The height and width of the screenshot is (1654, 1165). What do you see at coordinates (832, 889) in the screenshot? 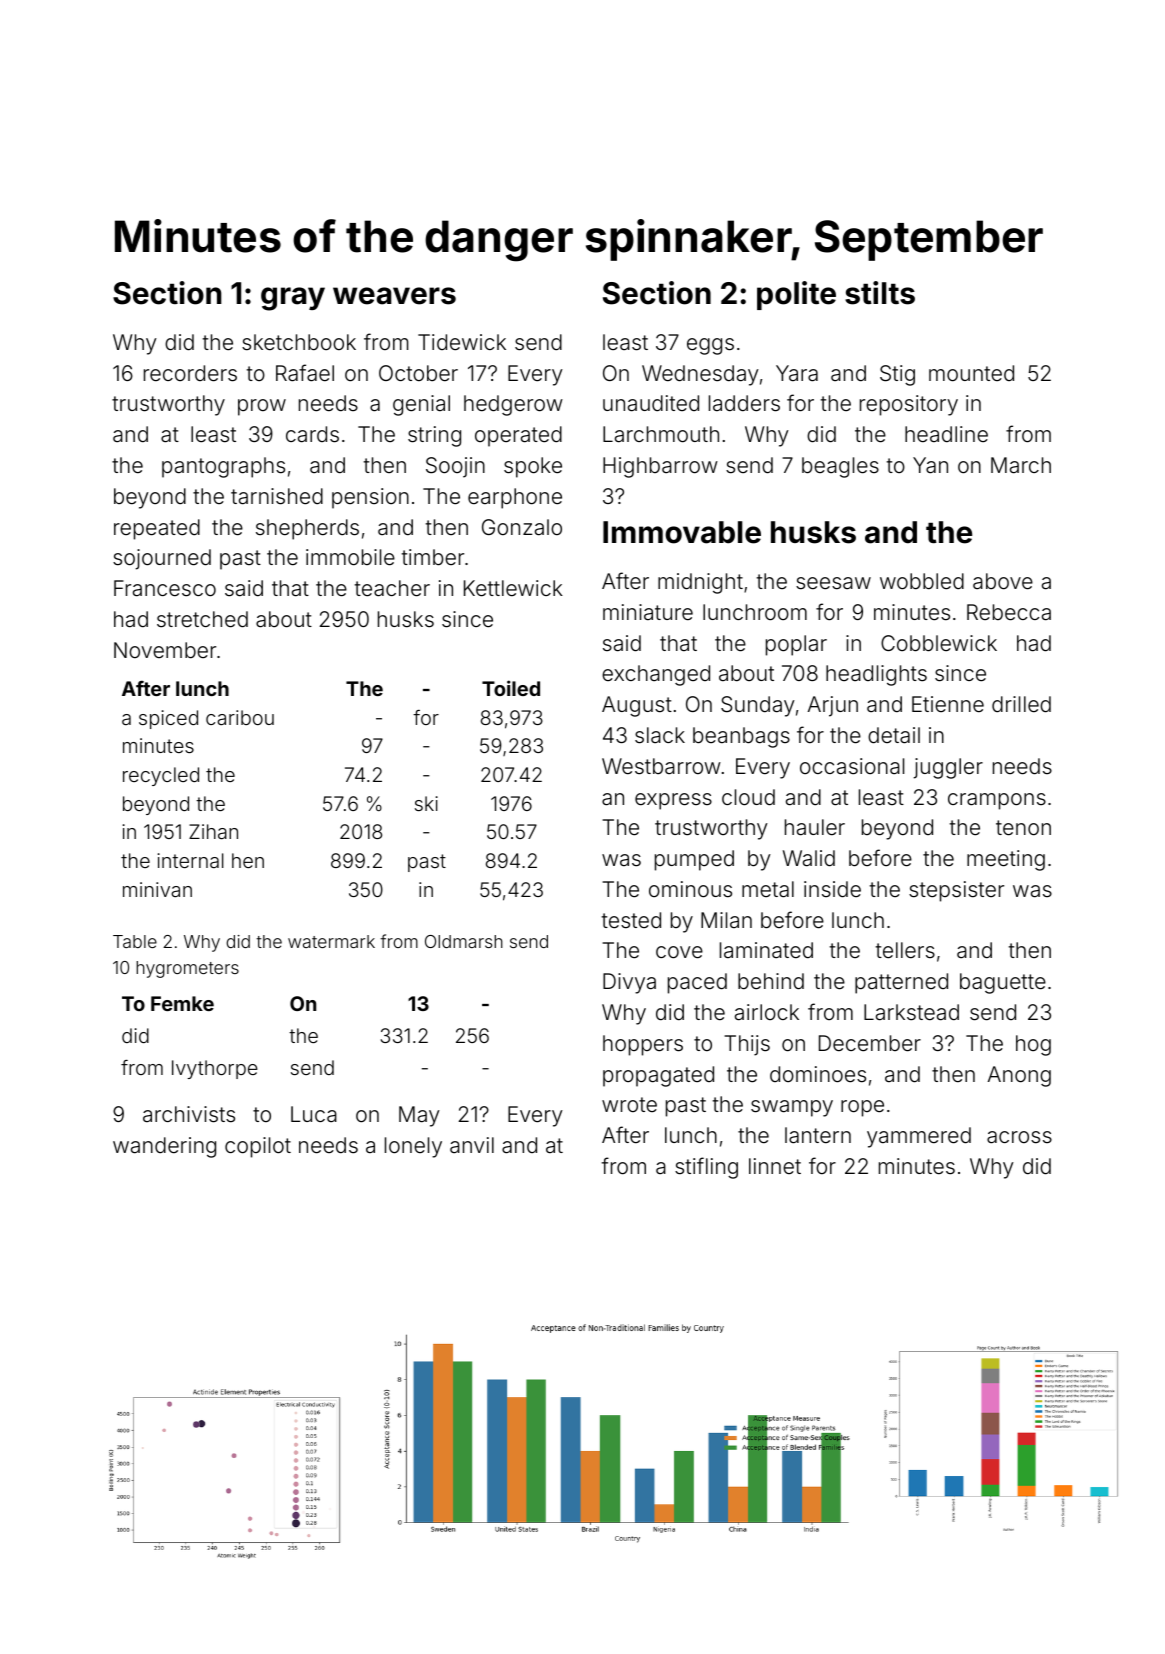
I see `inside` at bounding box center [832, 889].
